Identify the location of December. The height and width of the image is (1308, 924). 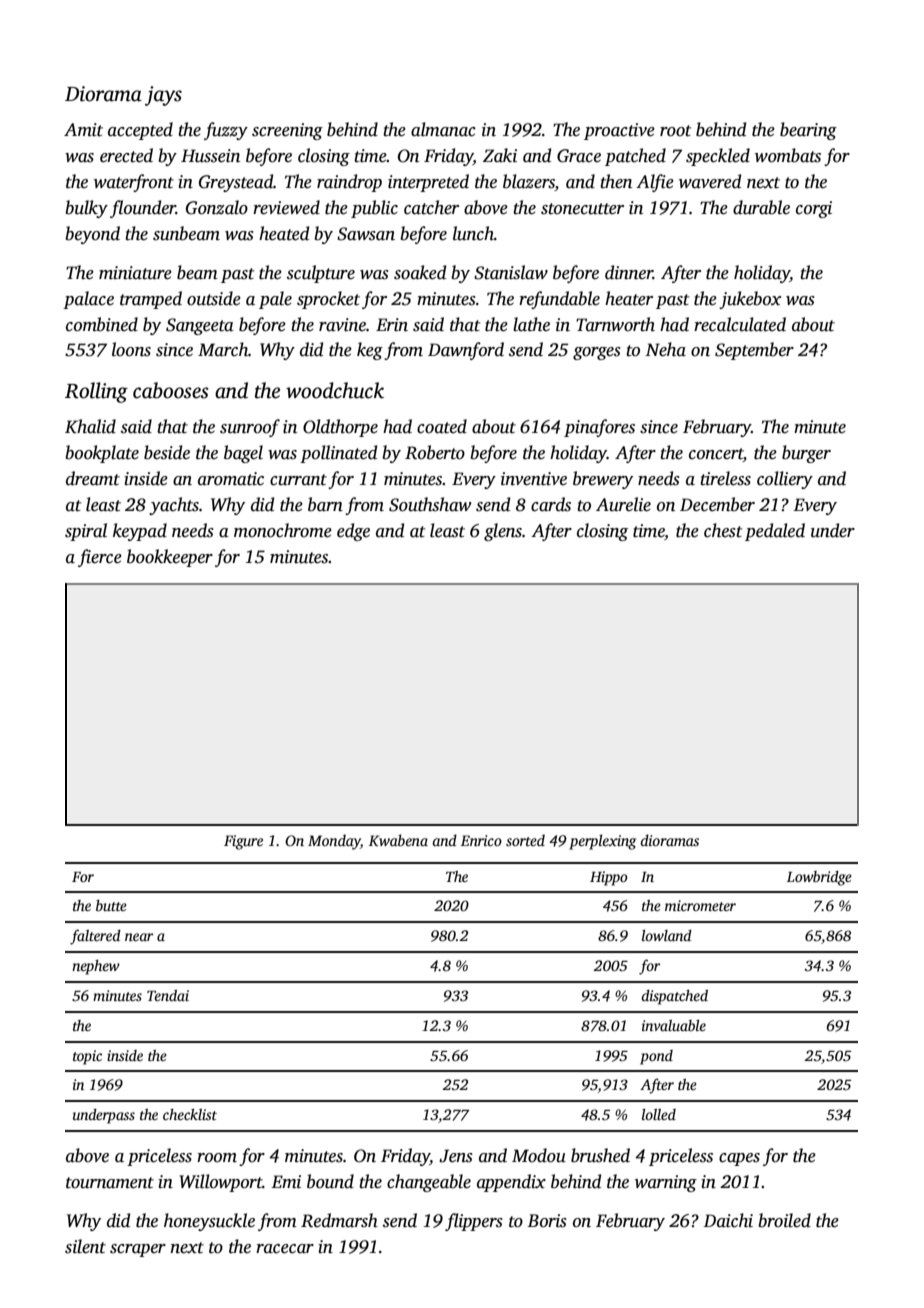
(717, 504).
